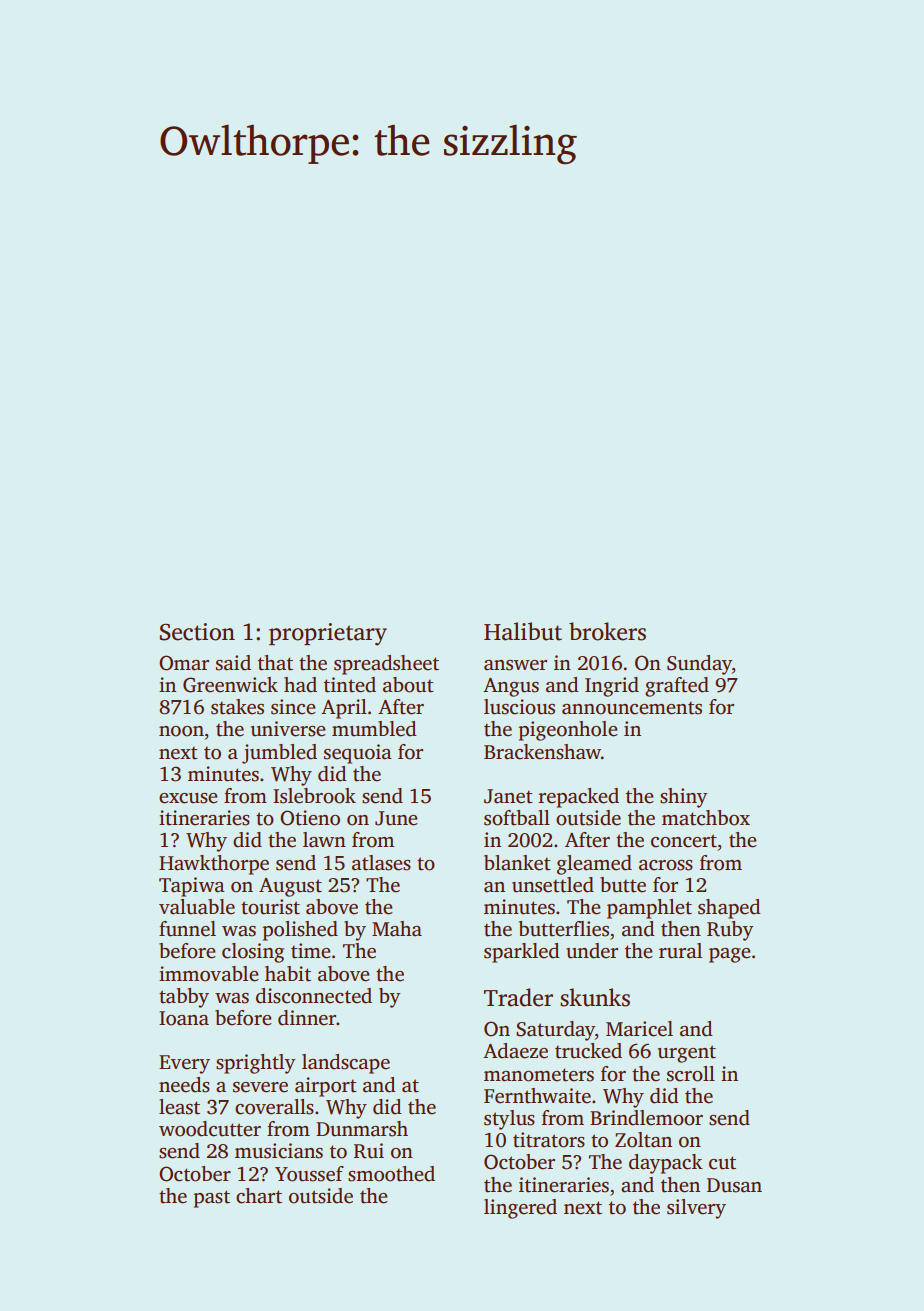 This image has height=1311, width=924. What do you see at coordinates (537, 1096) in the image?
I see `Fernthwaite` at bounding box center [537, 1096].
